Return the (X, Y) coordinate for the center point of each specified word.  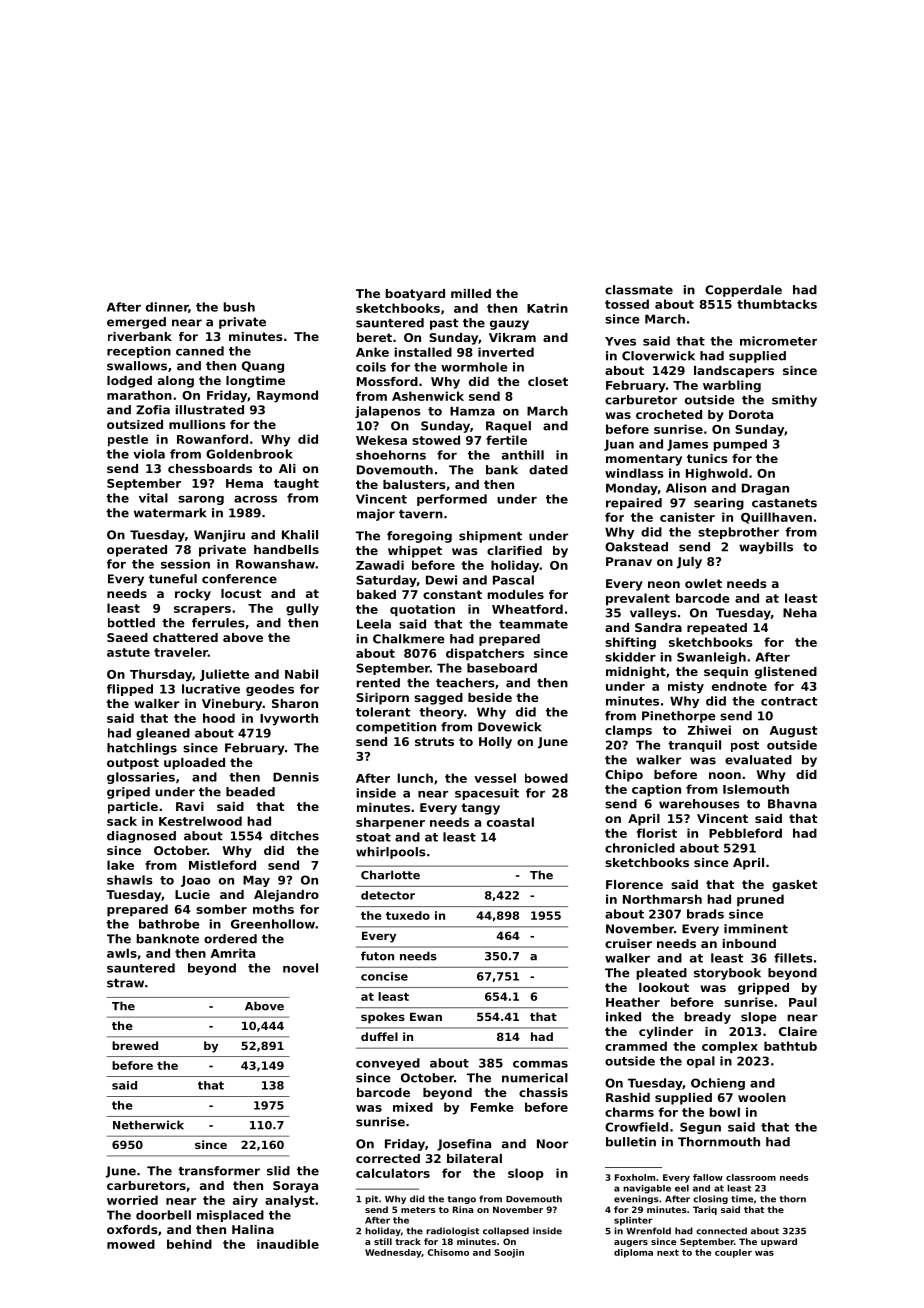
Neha (800, 613)
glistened (786, 673)
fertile (506, 440)
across (255, 499)
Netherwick (148, 1125)
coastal (510, 822)
